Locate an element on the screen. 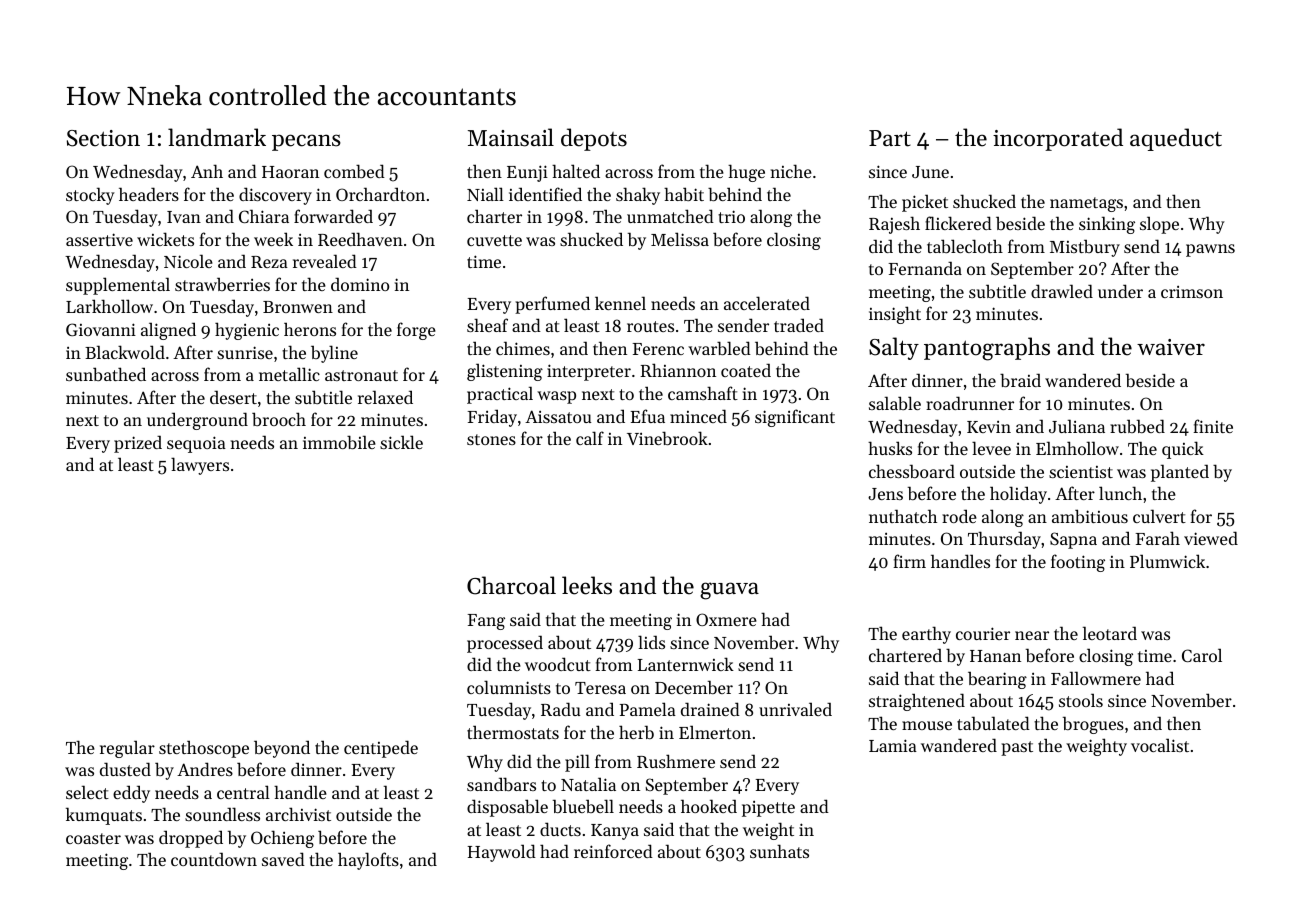 Image resolution: width=1308 pixels, height=924 pixels. aqueduct is located at coordinates (1176, 139).
